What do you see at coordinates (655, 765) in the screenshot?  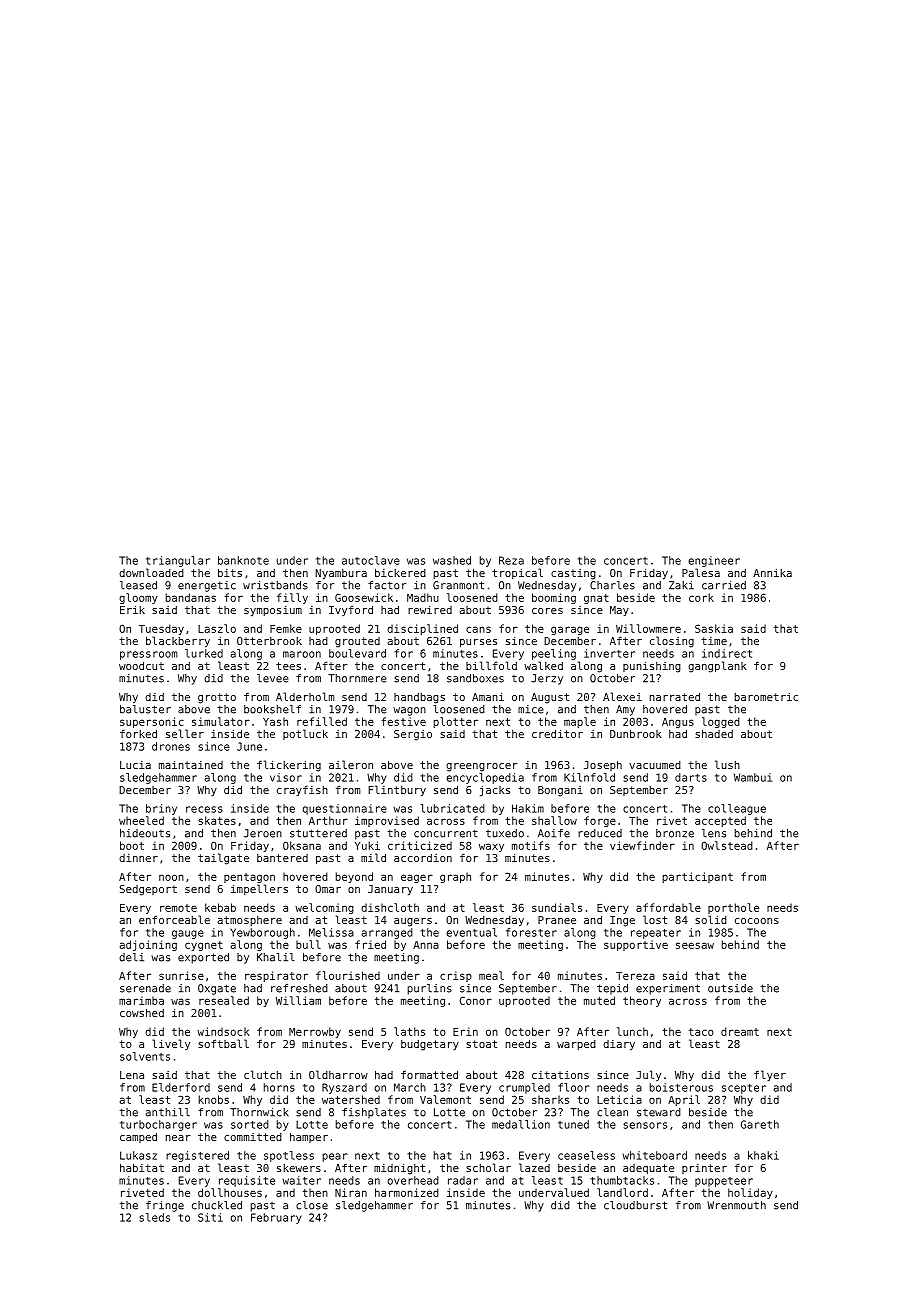 I see `vacuumed` at bounding box center [655, 765].
